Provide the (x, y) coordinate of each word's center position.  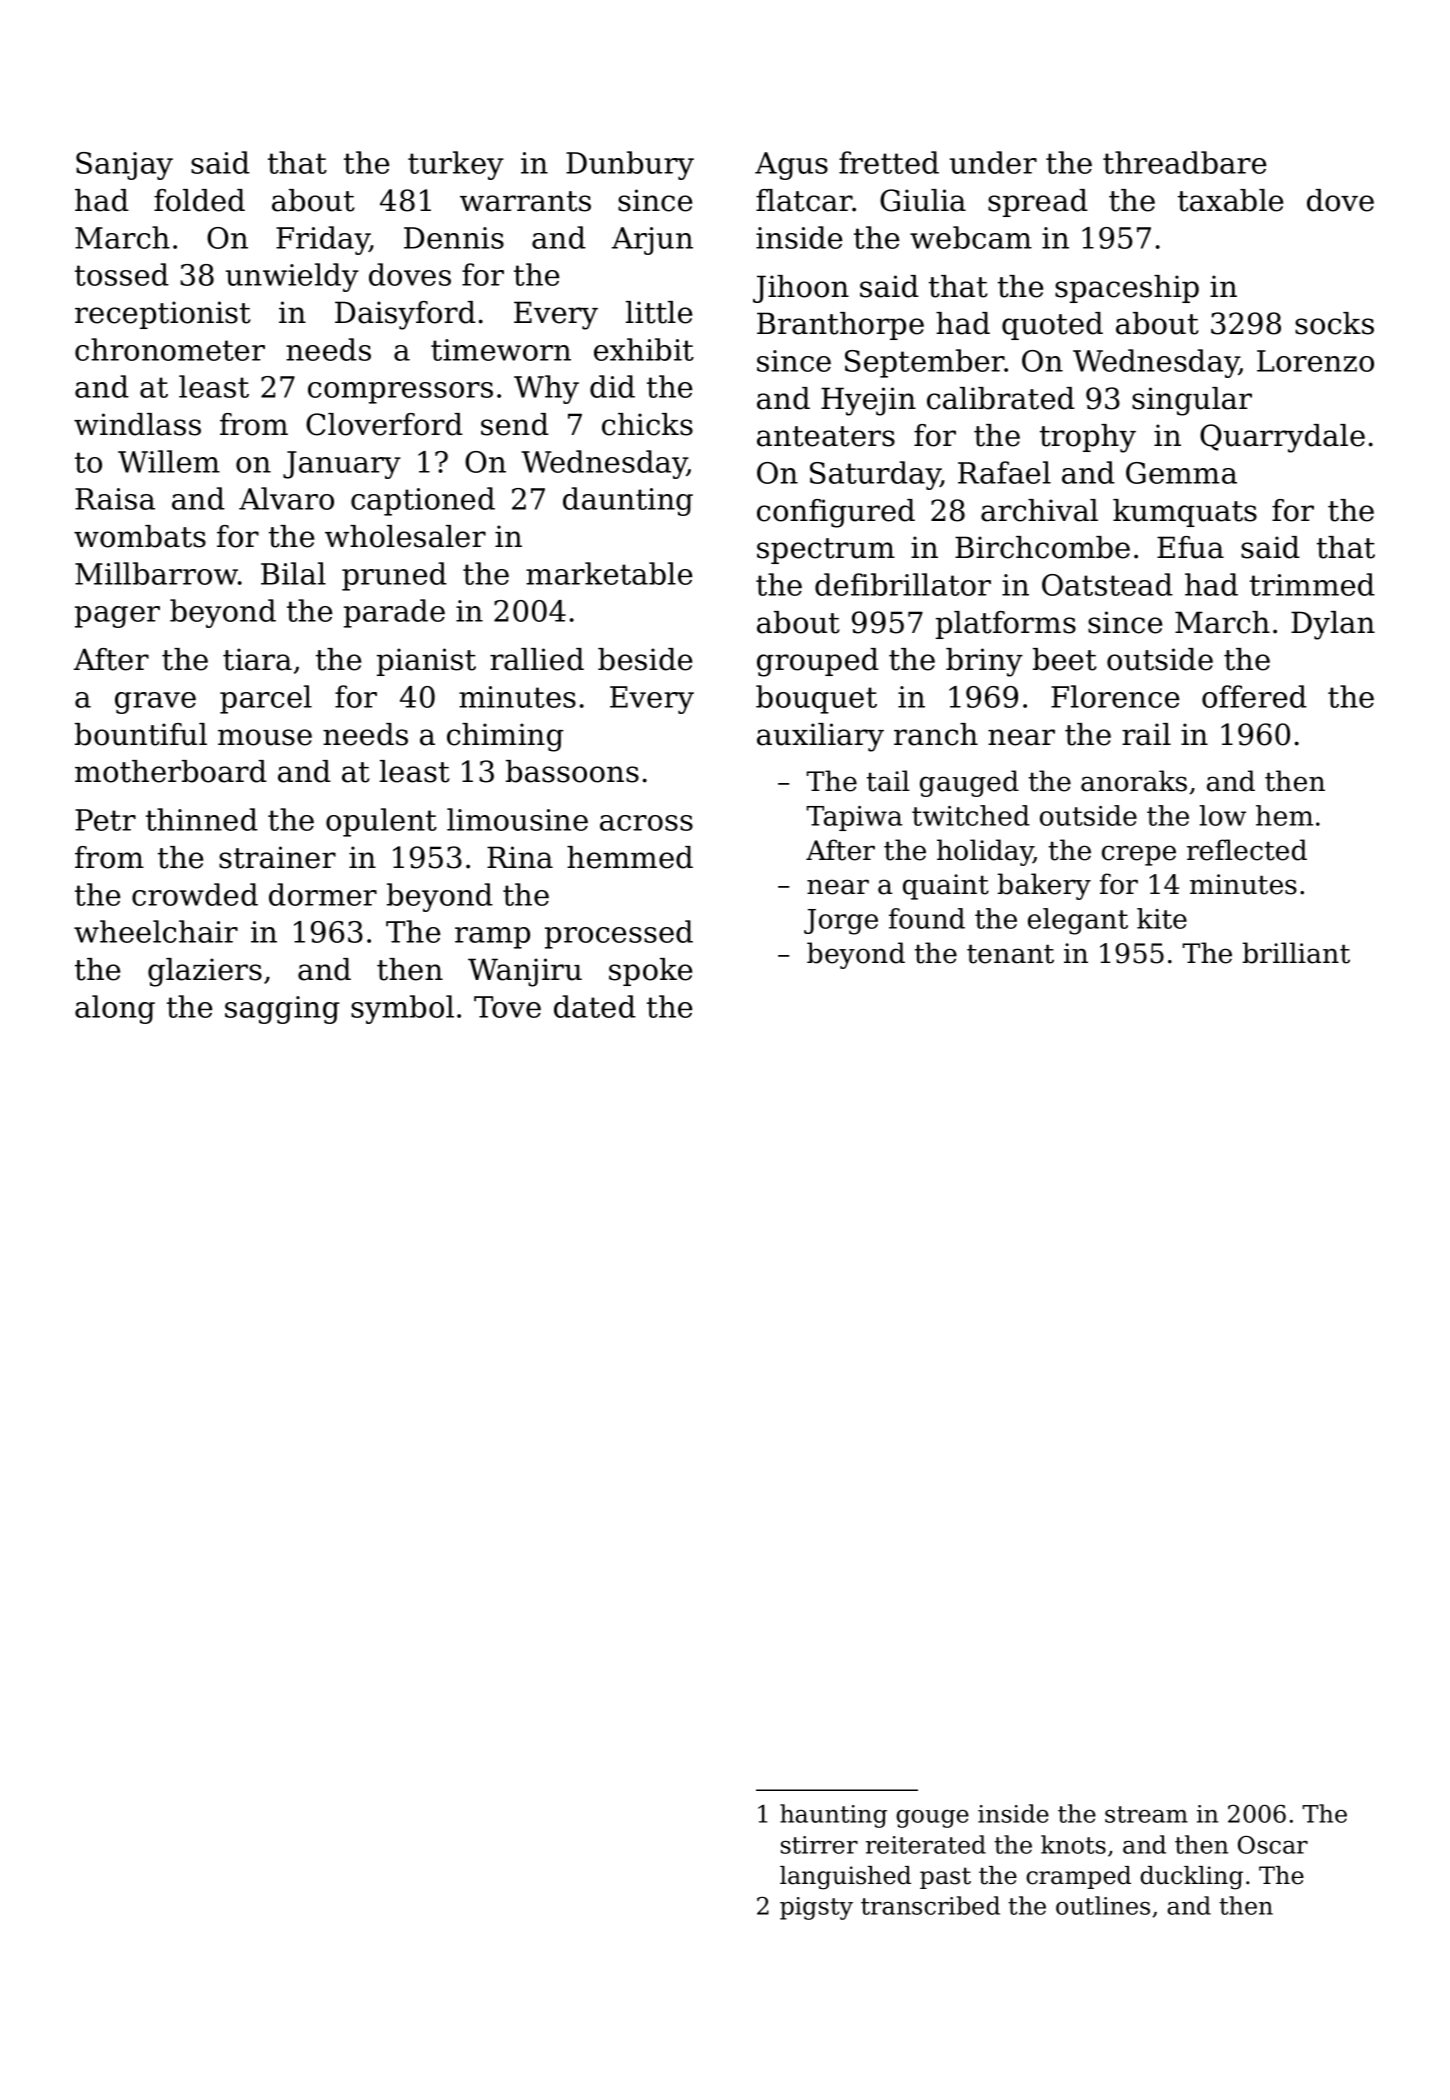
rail (1146, 734)
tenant (1010, 954)
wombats (140, 536)
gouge (932, 1819)
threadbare (1185, 162)
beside (645, 659)
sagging (282, 1010)
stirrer (819, 1845)
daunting (628, 501)
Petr (105, 820)
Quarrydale (1282, 438)
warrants (525, 201)
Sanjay (124, 166)
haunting (833, 1816)
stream (1146, 1814)
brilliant (1296, 953)
